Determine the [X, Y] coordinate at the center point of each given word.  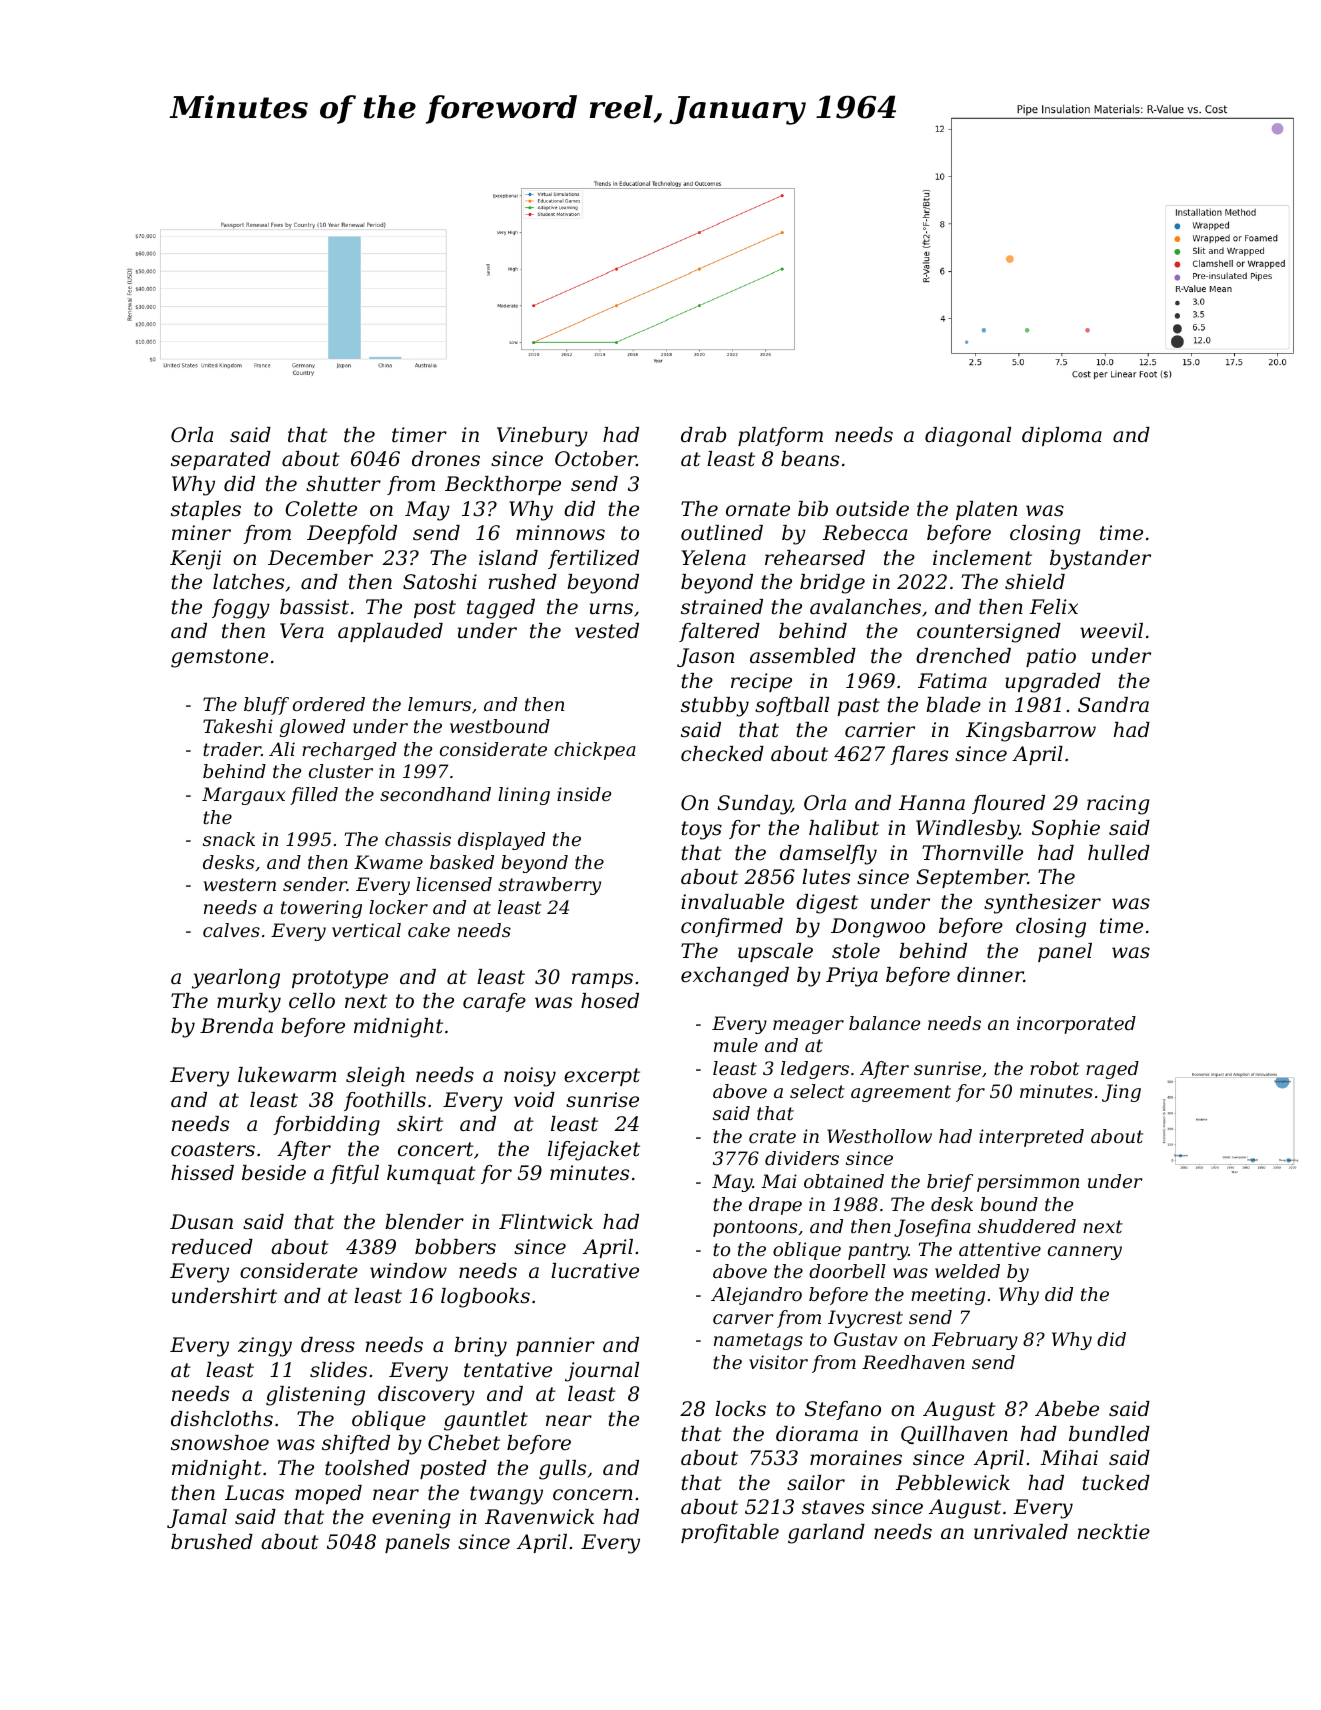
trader [232, 749]
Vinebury [542, 437]
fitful [354, 1174]
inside [584, 794]
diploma [1062, 436]
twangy [506, 1495]
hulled [1119, 853]
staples [206, 510]
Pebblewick [953, 1483]
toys [702, 830]
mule [736, 1045]
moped [328, 1494]
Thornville [972, 853]
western [240, 884]
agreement [901, 1093]
